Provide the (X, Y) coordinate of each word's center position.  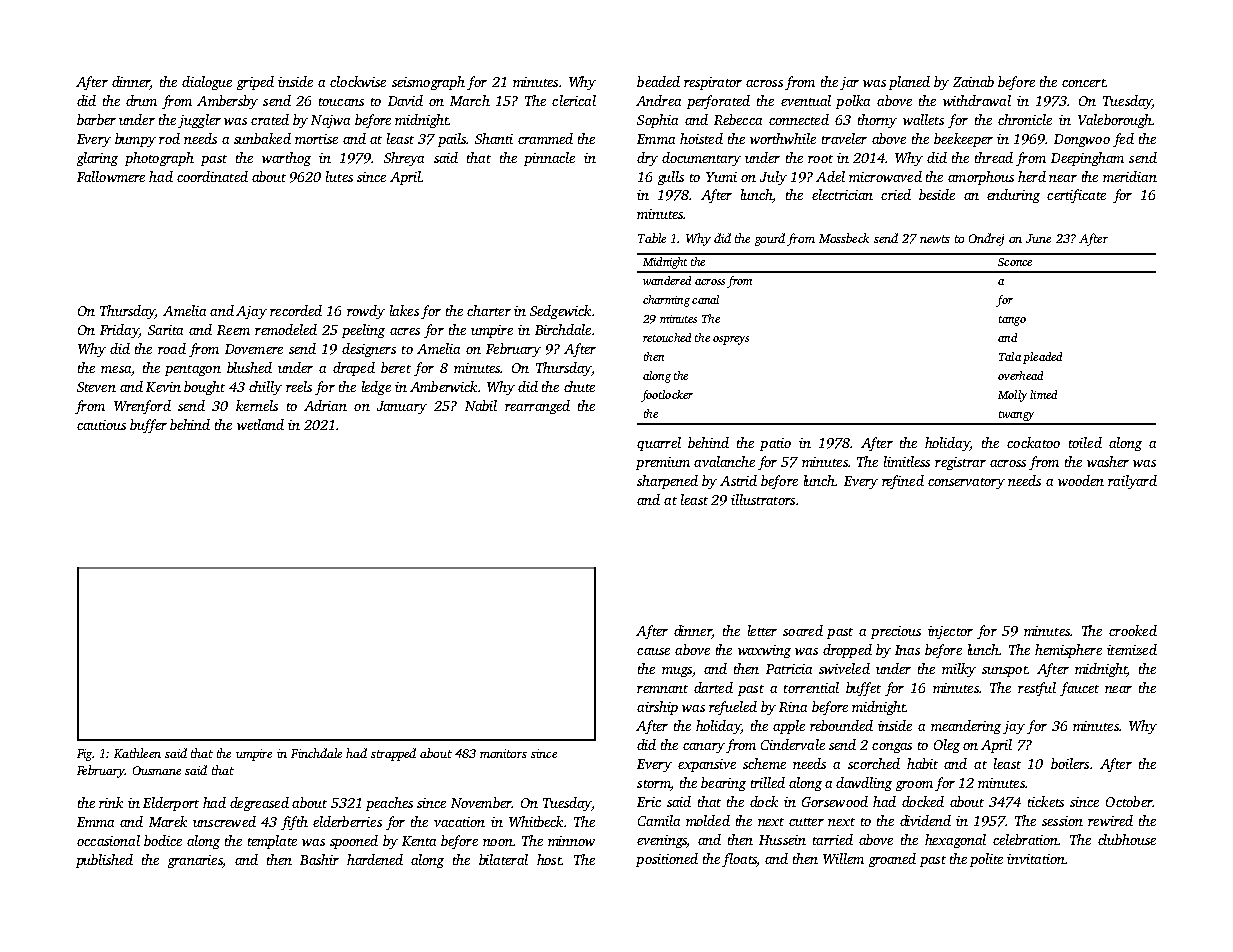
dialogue (207, 83)
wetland (260, 424)
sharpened (667, 482)
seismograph (428, 83)
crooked (1133, 630)
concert (1084, 83)
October (1129, 801)
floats (739, 860)
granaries (195, 861)
